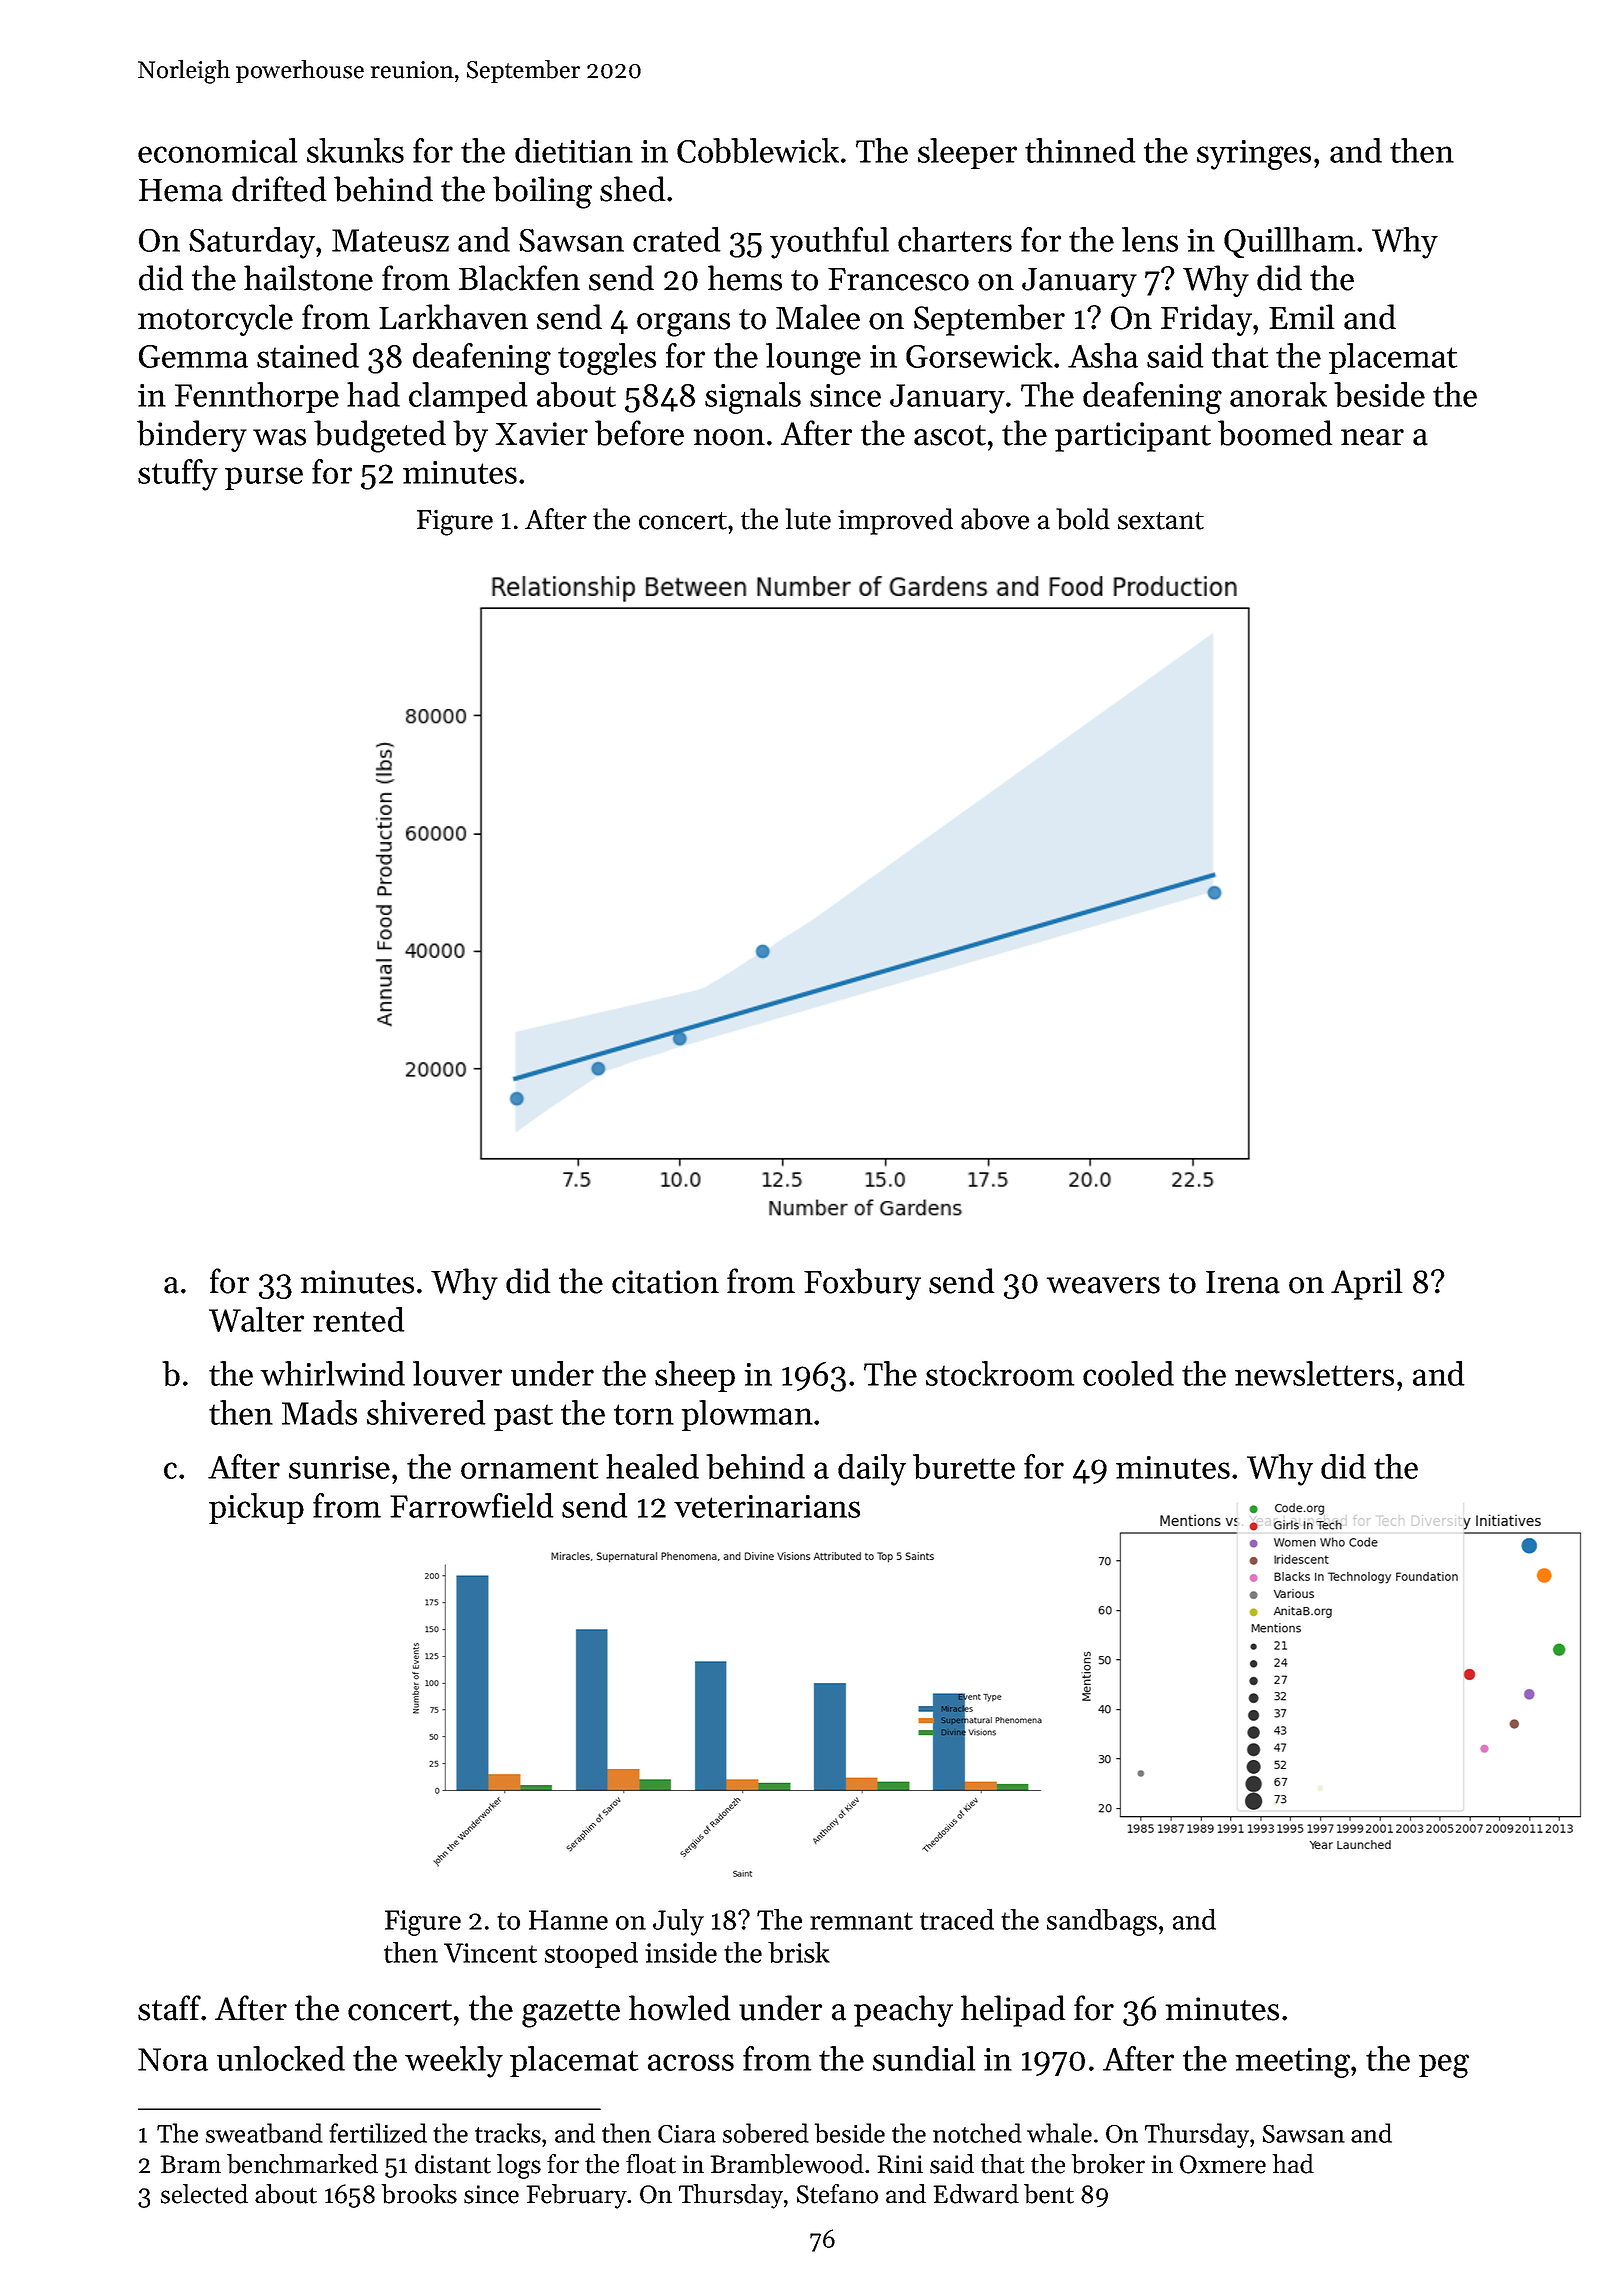 The image size is (1620, 2292). What do you see at coordinates (169, 2008) in the screenshot?
I see `staff` at bounding box center [169, 2008].
